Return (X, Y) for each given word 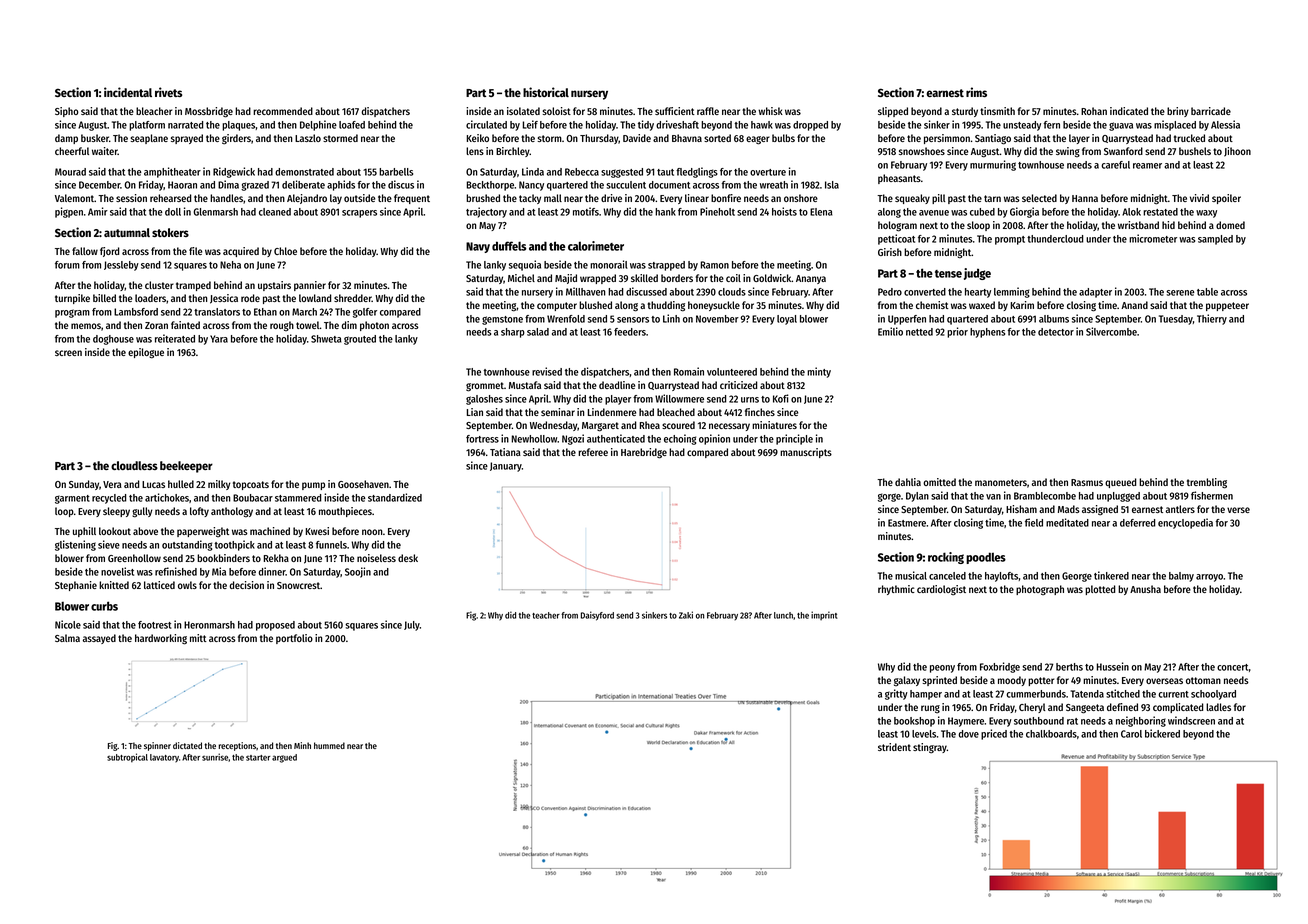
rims (976, 92)
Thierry (1212, 319)
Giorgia (1024, 212)
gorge (889, 497)
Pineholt (717, 211)
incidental (128, 92)
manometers (1001, 482)
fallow (85, 251)
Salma (67, 638)
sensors (633, 320)
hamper (926, 695)
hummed (329, 745)
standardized (395, 497)
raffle (708, 111)
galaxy (907, 681)
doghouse (113, 340)
